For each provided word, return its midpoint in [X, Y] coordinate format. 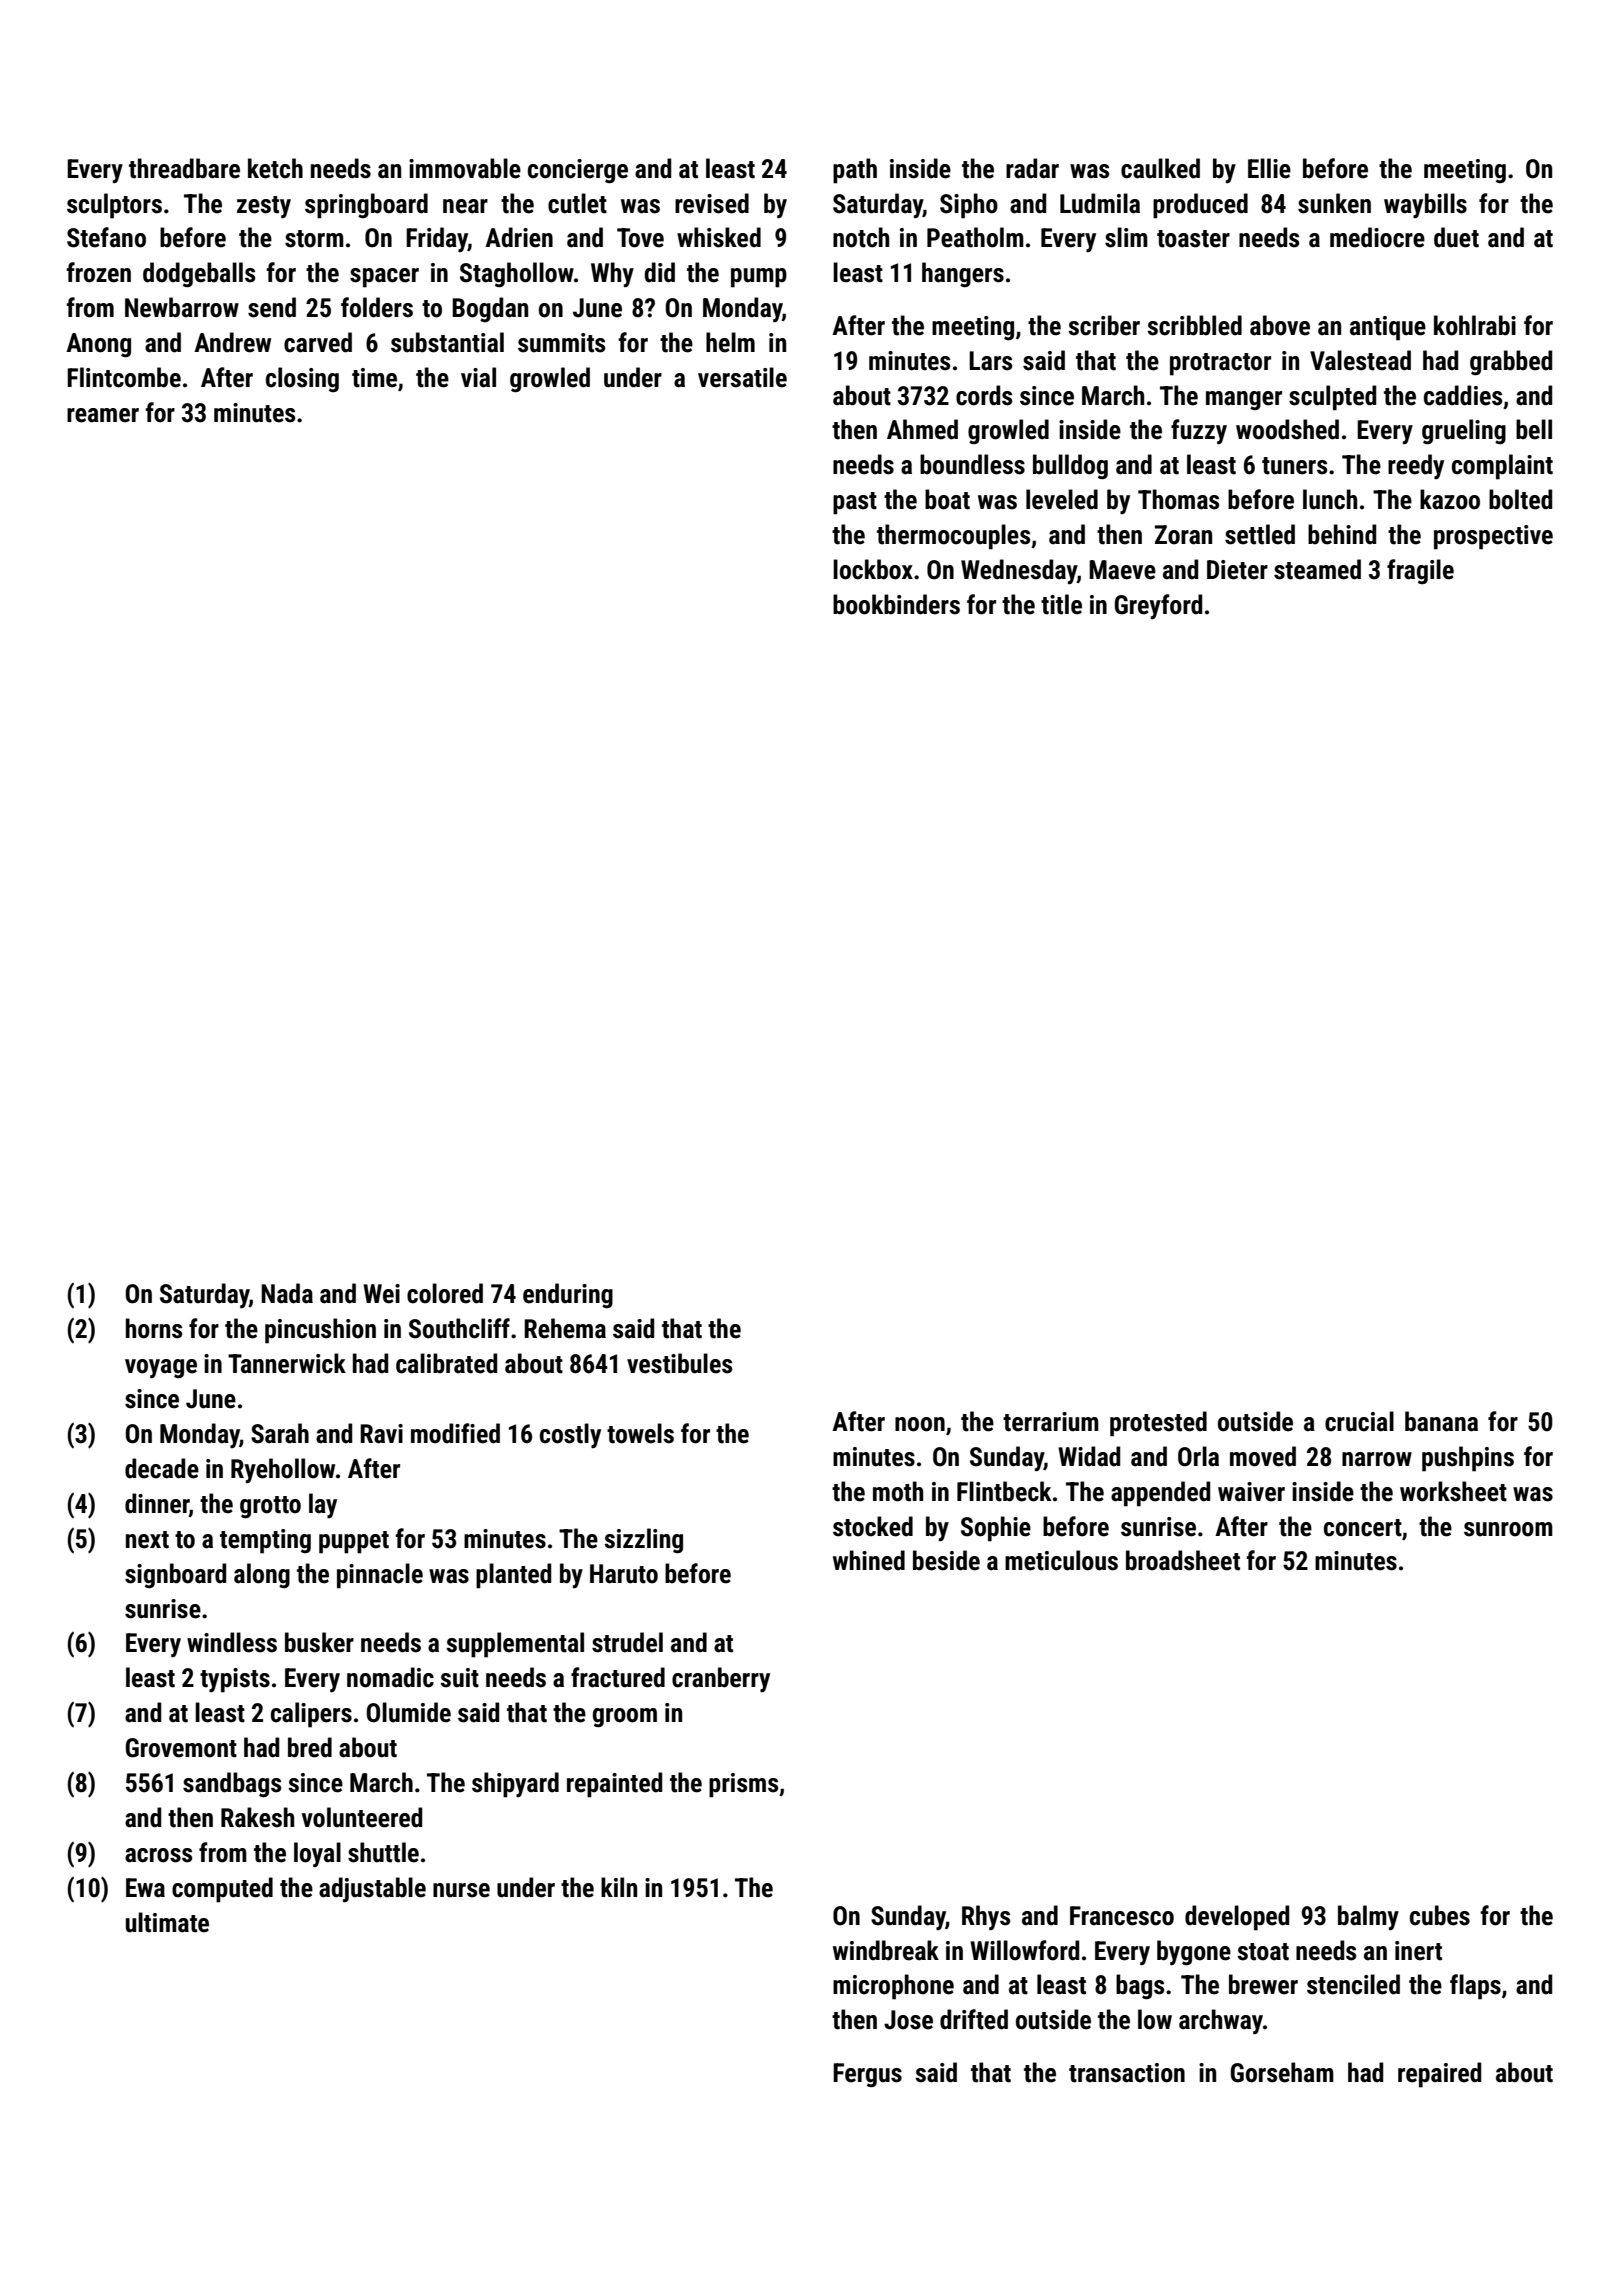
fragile [1420, 572]
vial [478, 377]
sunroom [1508, 1529]
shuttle [383, 1852]
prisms [743, 1785]
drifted [974, 2019]
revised [712, 203]
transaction [1127, 2073]
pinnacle [380, 1576]
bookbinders [896, 604]
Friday [437, 239]
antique [1388, 328]
